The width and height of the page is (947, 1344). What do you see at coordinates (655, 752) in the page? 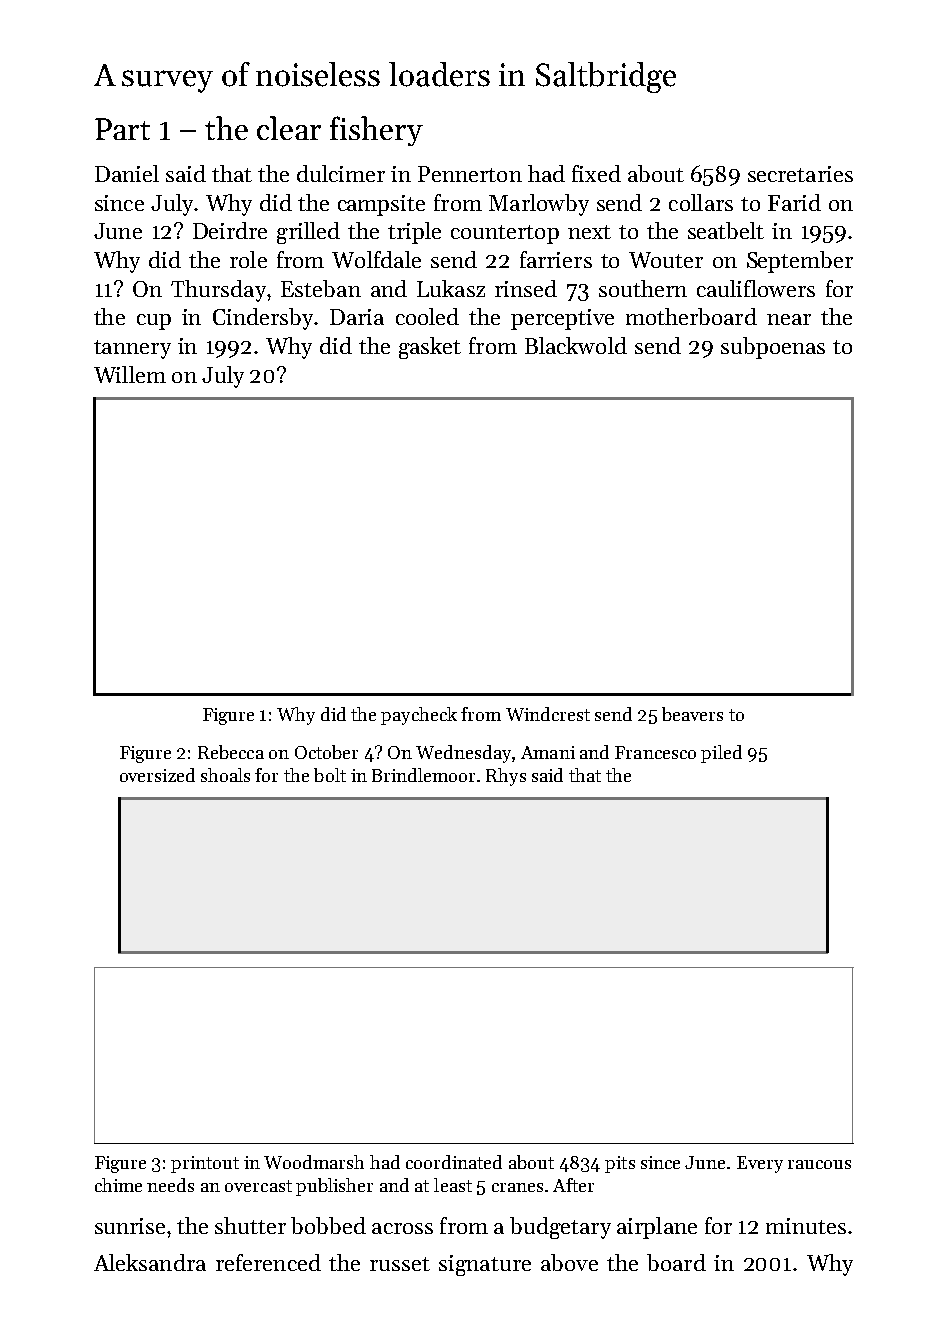
I see `Francesco` at bounding box center [655, 752].
